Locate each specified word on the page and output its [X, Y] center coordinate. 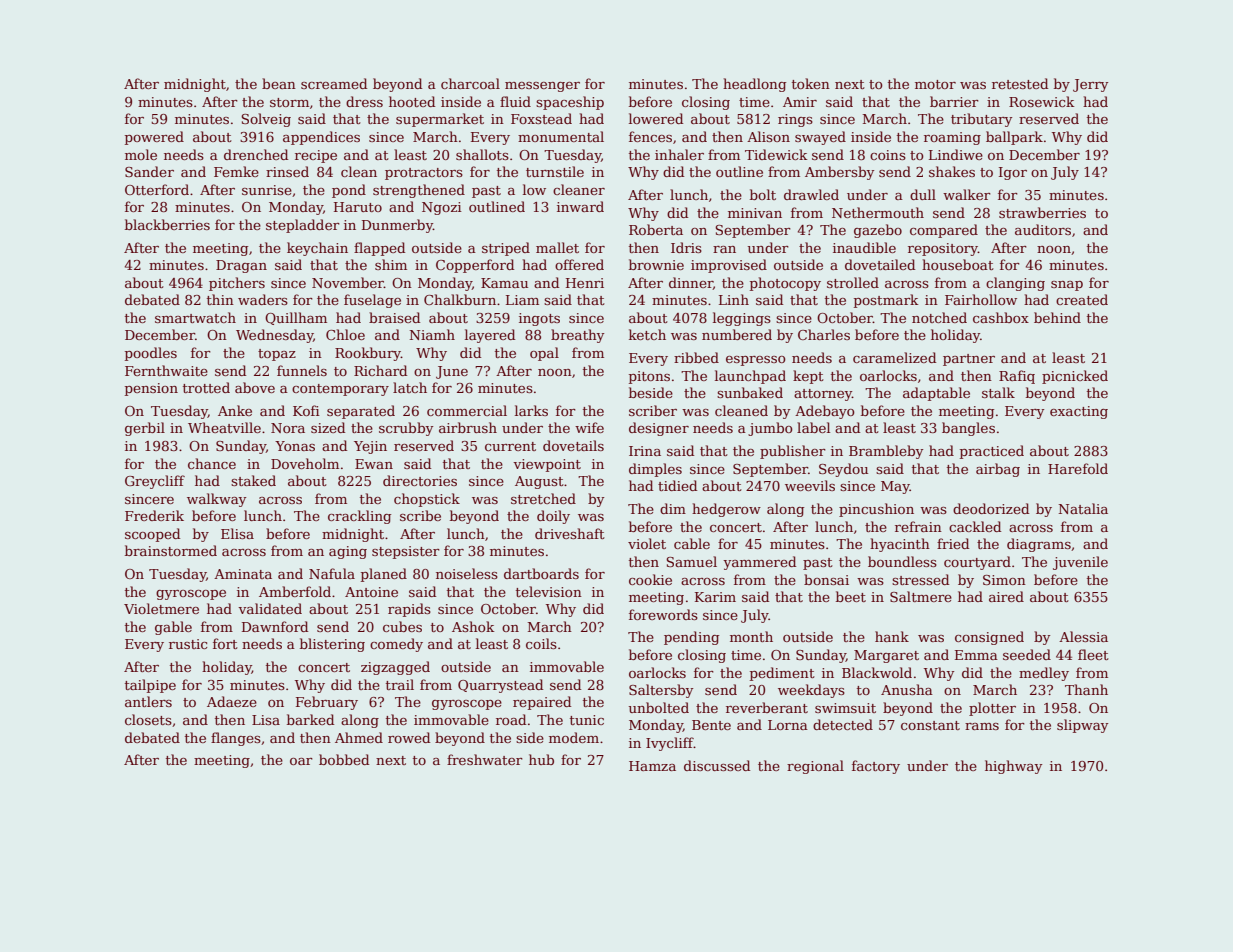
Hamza [652, 766]
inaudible [864, 247]
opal [544, 354]
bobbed [344, 759]
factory [876, 767]
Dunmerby [397, 226]
